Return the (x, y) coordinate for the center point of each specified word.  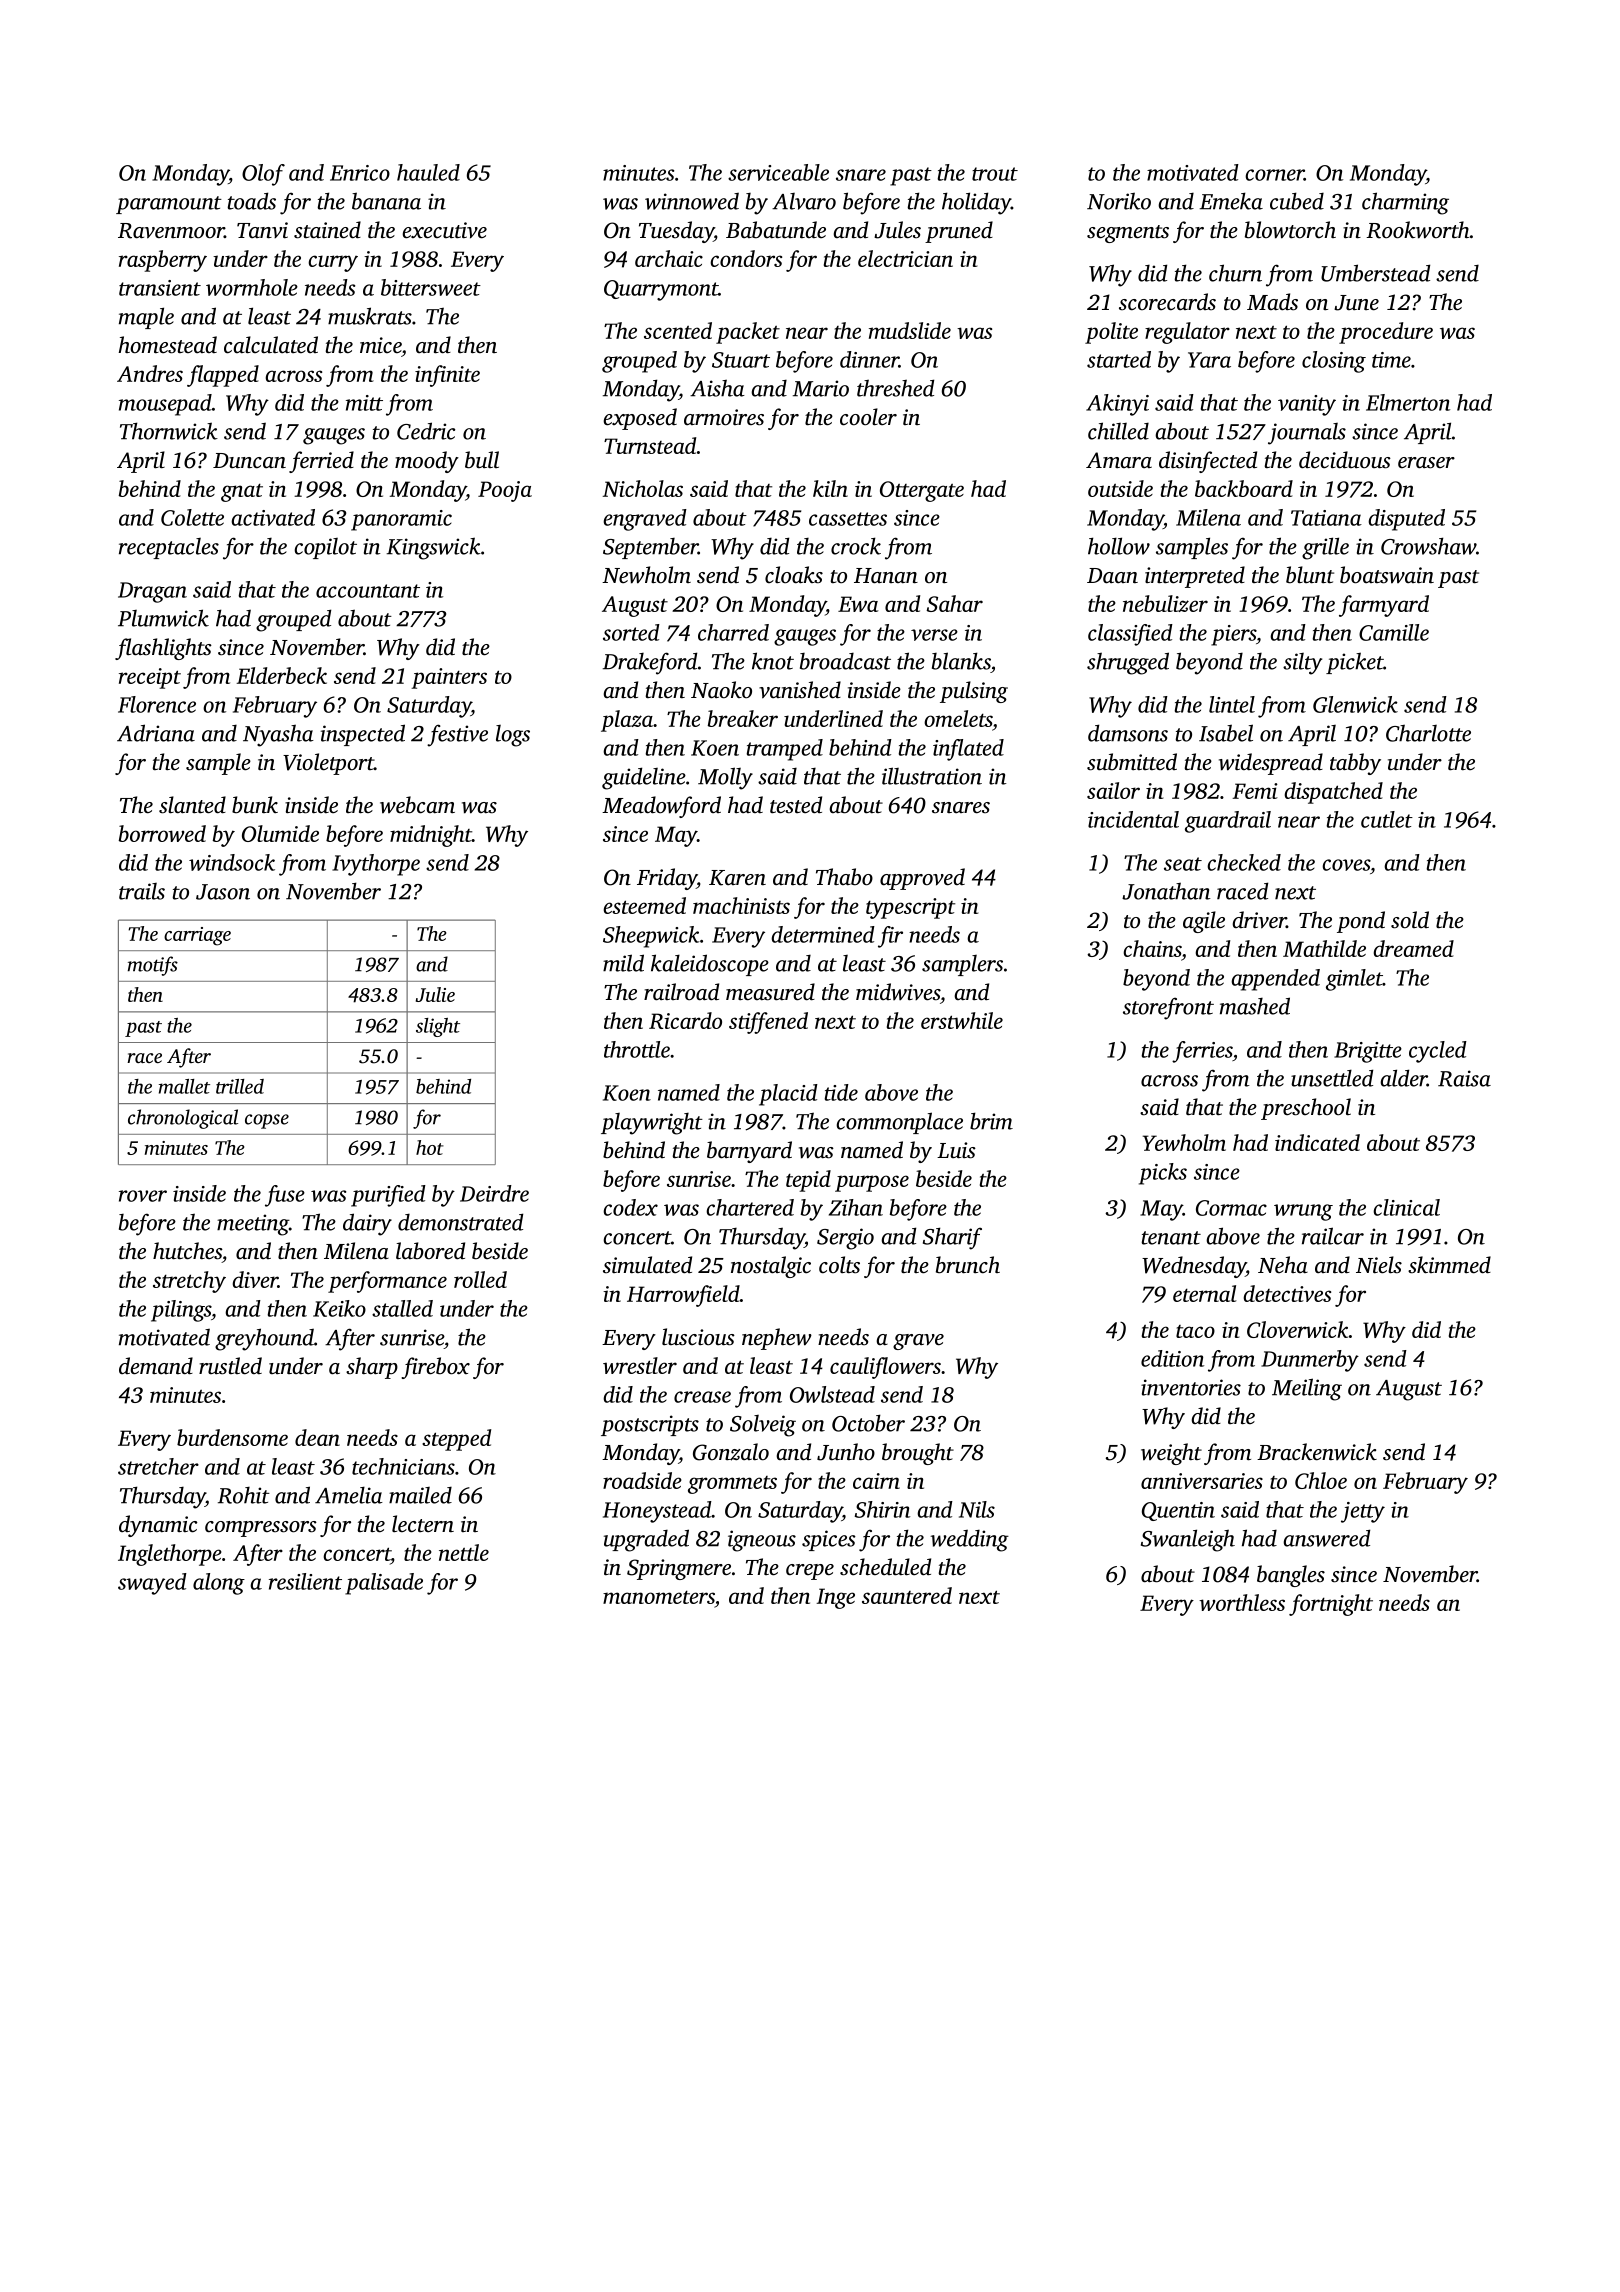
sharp (372, 1368)
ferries (1202, 1052)
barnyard (749, 1152)
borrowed (162, 833)
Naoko (721, 690)
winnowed (692, 201)
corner (1274, 175)
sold (1410, 920)
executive (444, 230)
